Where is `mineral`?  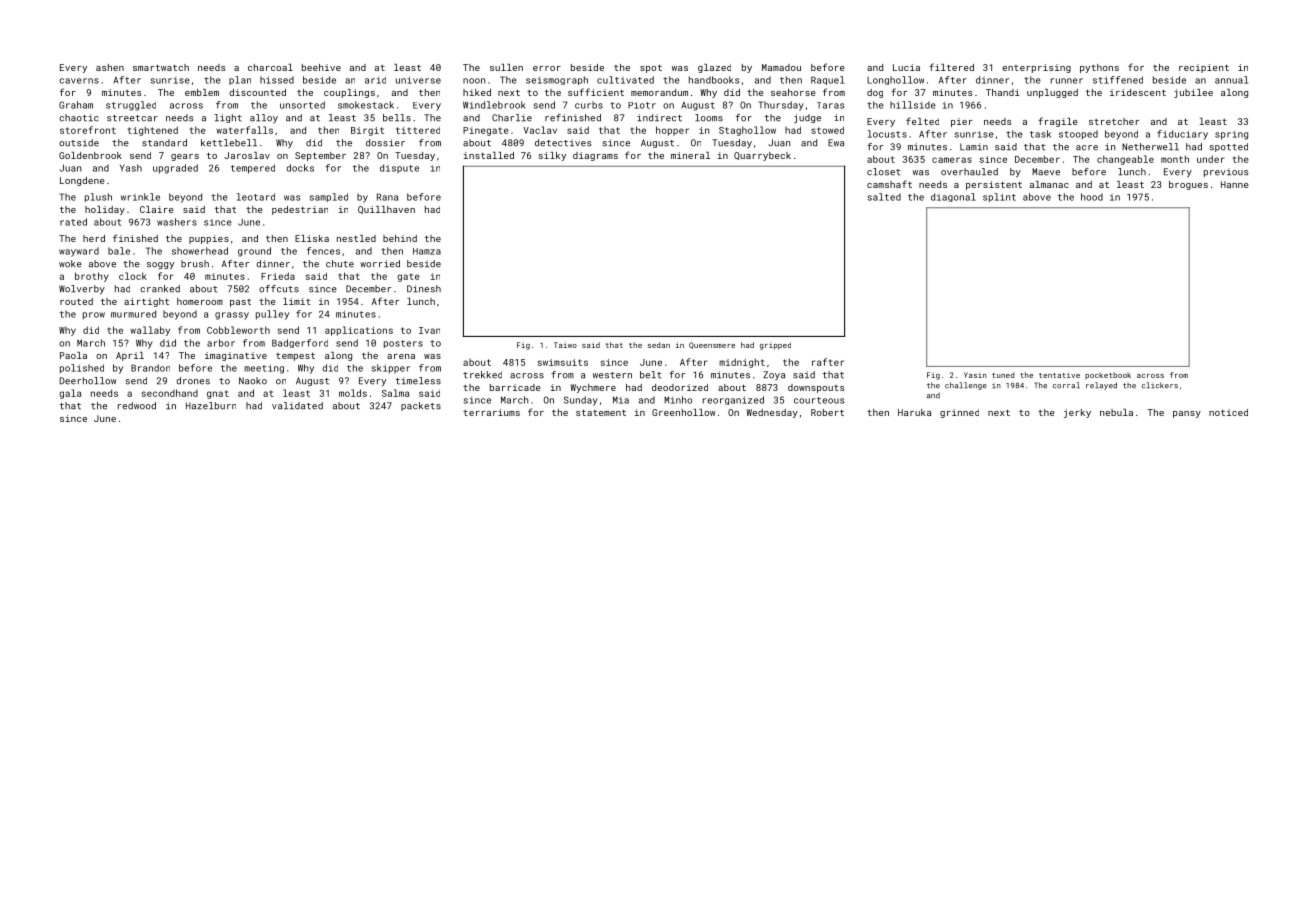 mineral is located at coordinates (690, 155).
